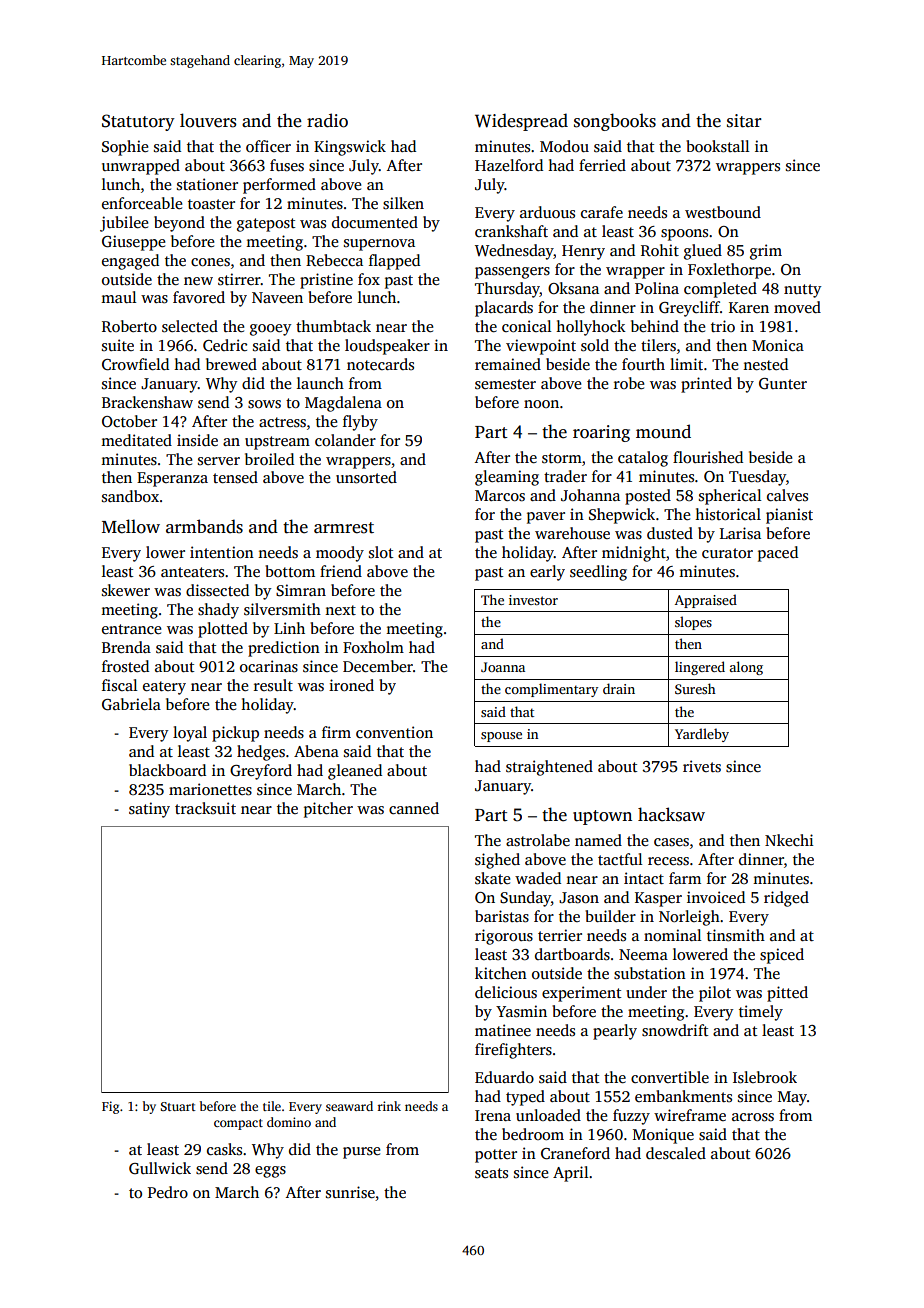 The width and height of the screenshot is (924, 1308). What do you see at coordinates (394, 732) in the screenshot?
I see `convention` at bounding box center [394, 732].
